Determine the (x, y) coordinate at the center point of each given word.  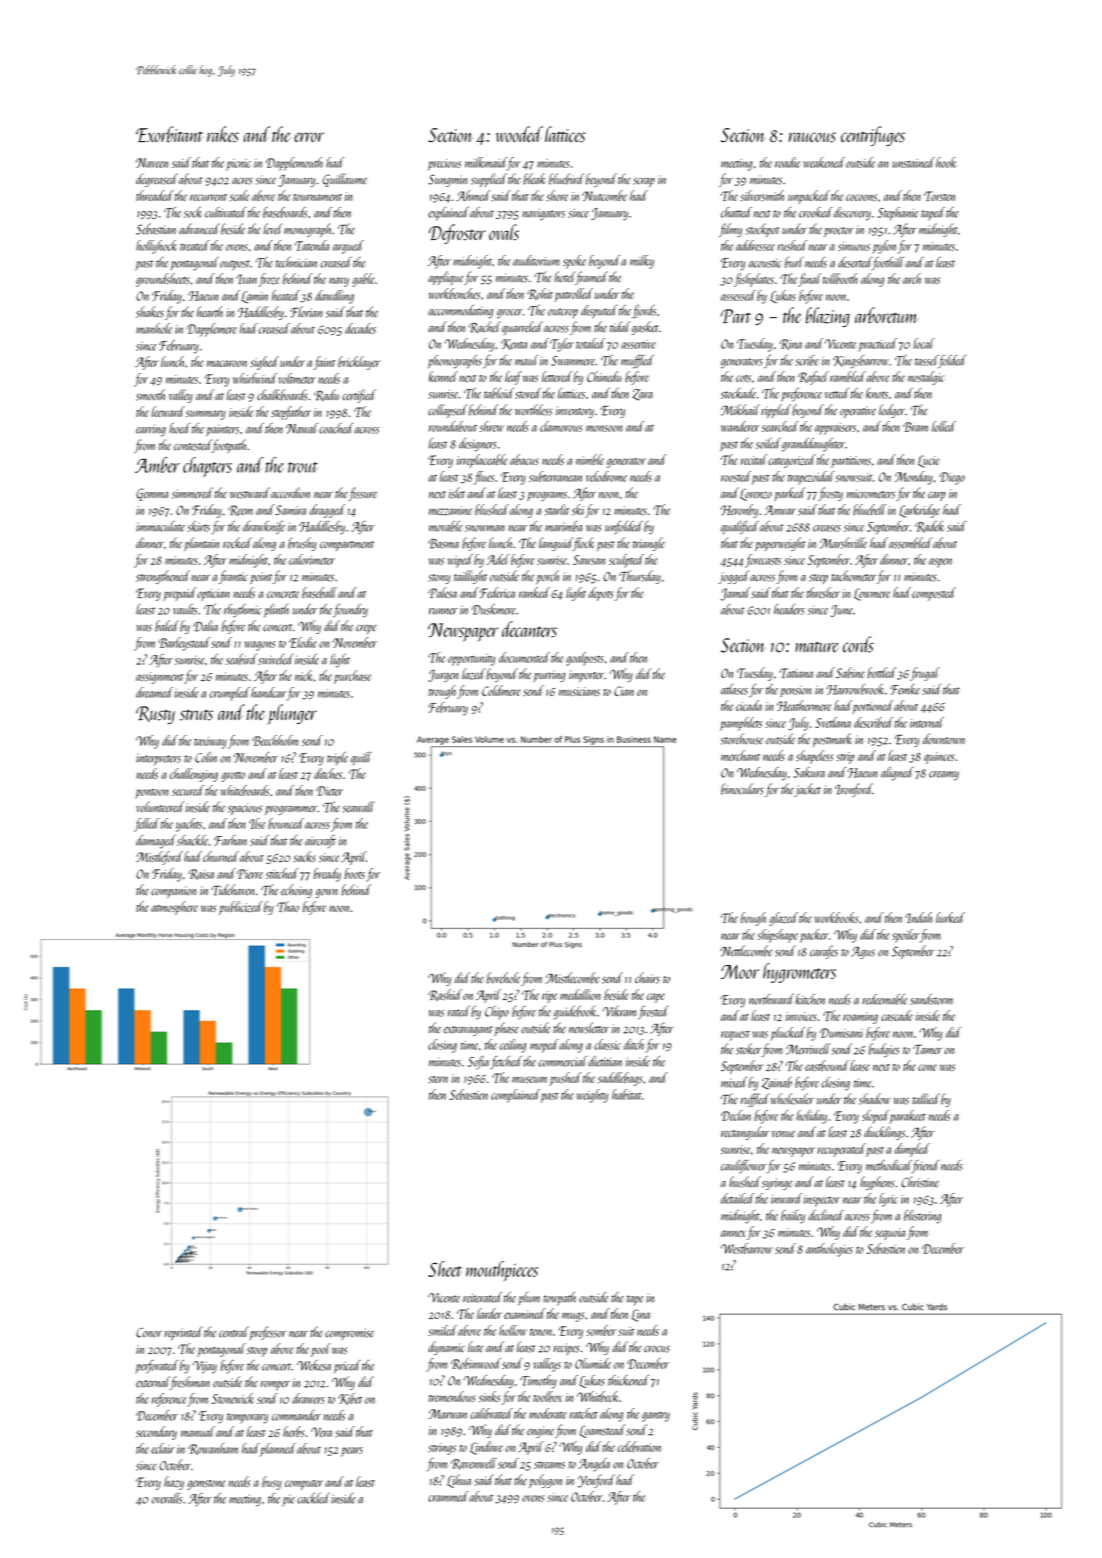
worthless (533, 410)
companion (173, 892)
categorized (792, 461)
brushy (302, 544)
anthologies (829, 1250)
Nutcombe (604, 195)
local (924, 343)
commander (296, 1415)
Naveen (152, 163)
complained (515, 1096)
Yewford (596, 1481)
